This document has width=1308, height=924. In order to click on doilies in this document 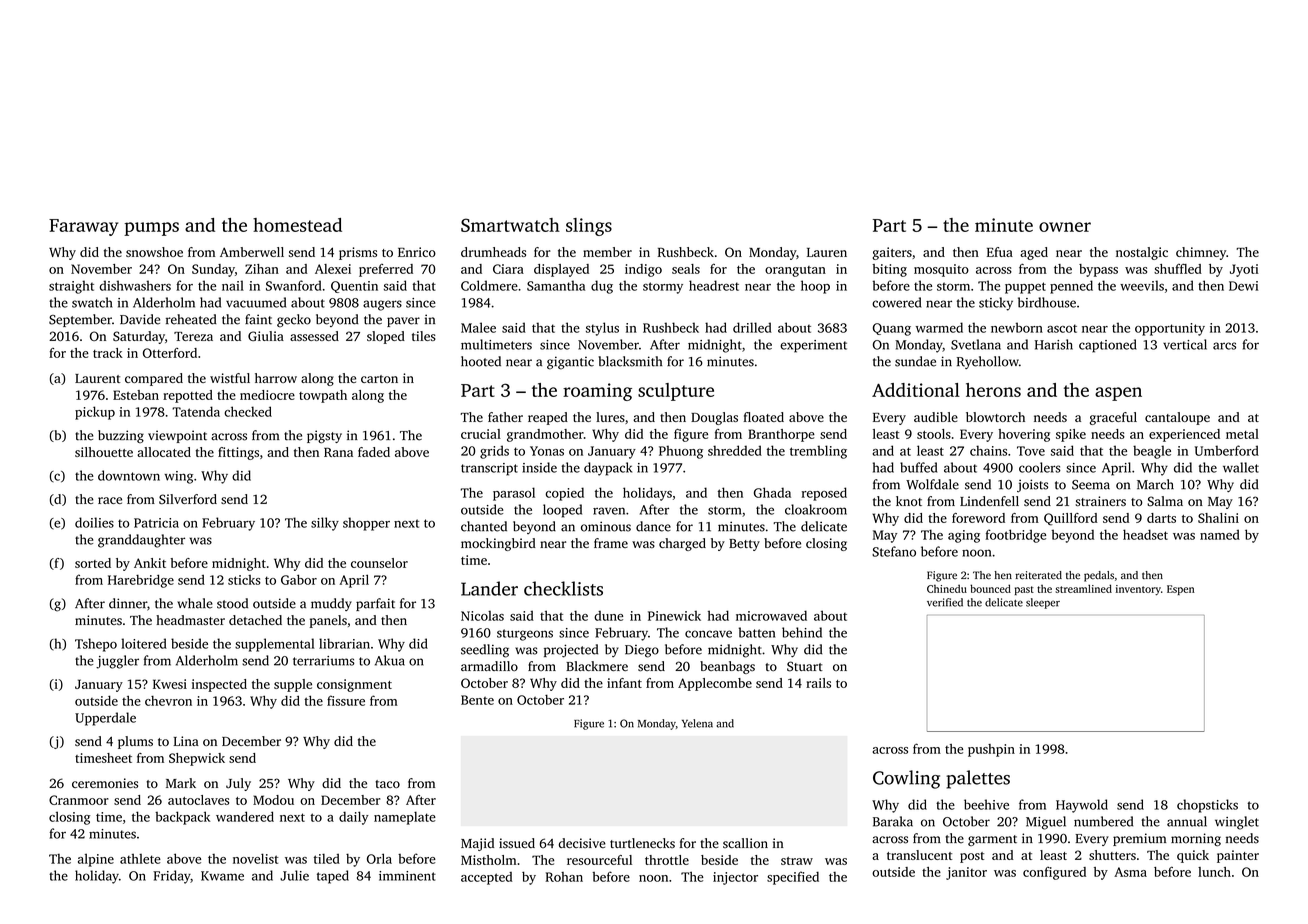, I will do `click(94, 522)`.
